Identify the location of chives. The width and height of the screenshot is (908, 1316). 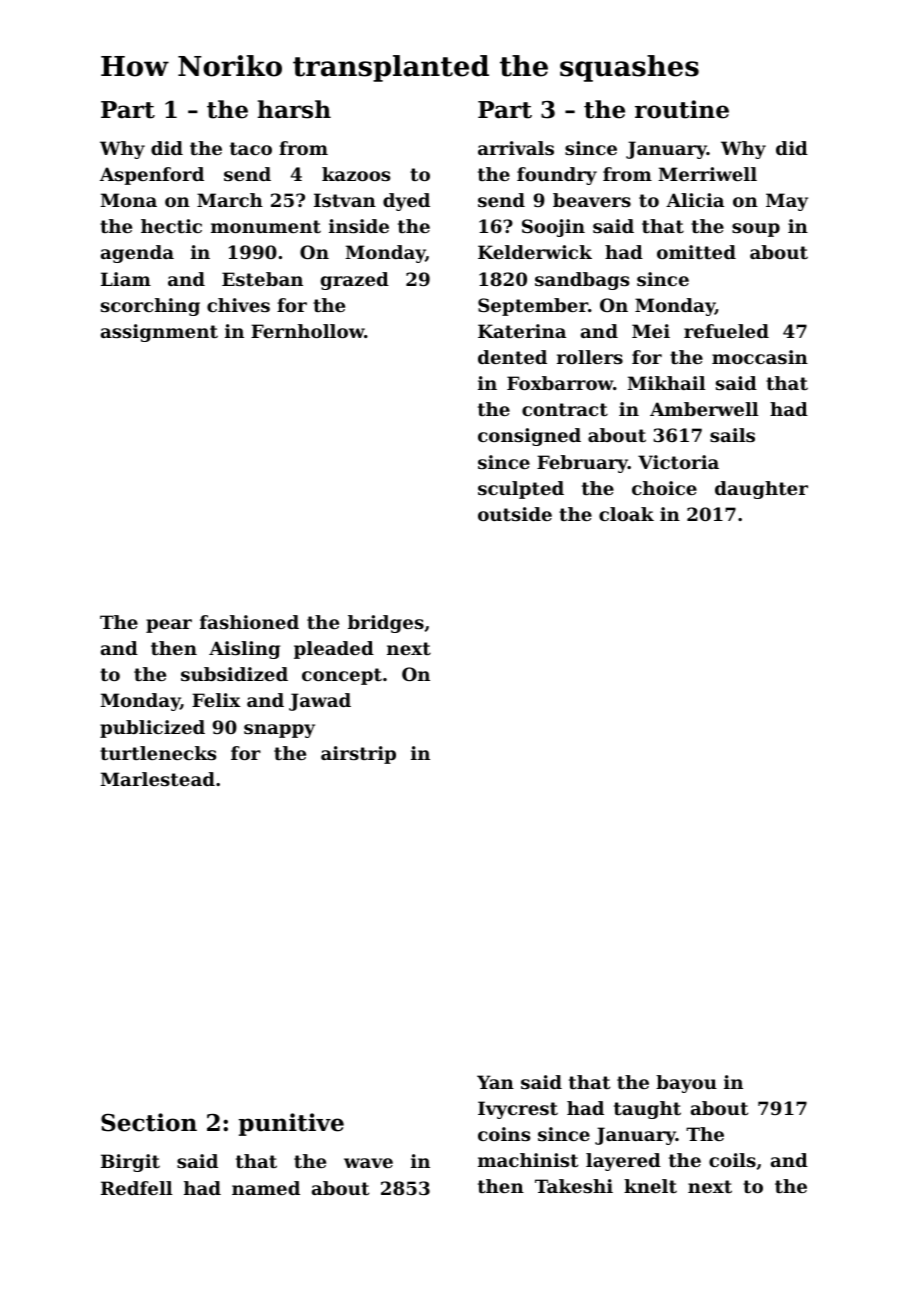
(238, 305).
